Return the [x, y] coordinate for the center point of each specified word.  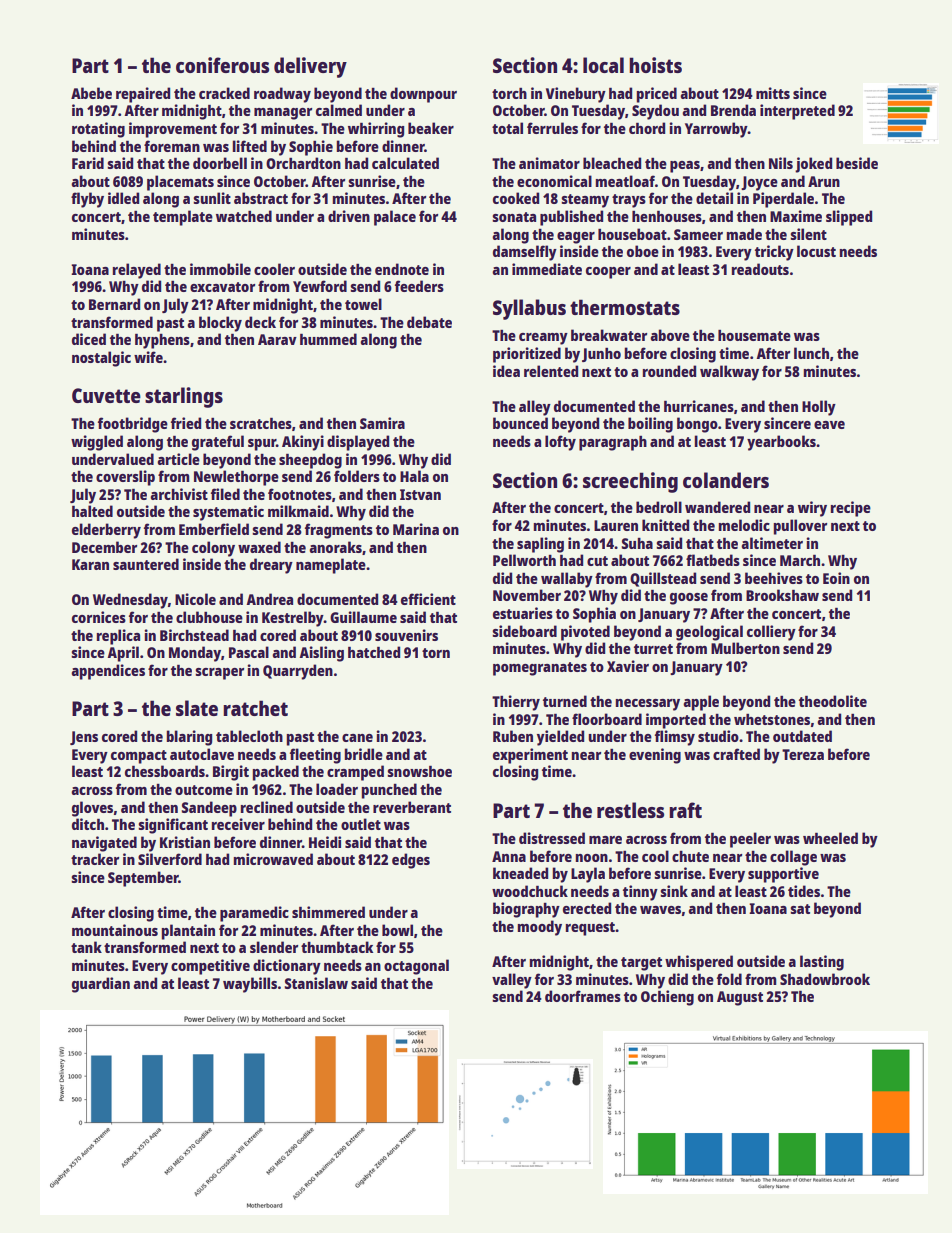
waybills [250, 985]
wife [148, 357]
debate [429, 322]
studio [718, 736]
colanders [726, 480]
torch [509, 93]
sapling [540, 545]
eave [829, 425]
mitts [773, 93]
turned [565, 701]
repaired [143, 95]
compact [139, 757]
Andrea [269, 599]
